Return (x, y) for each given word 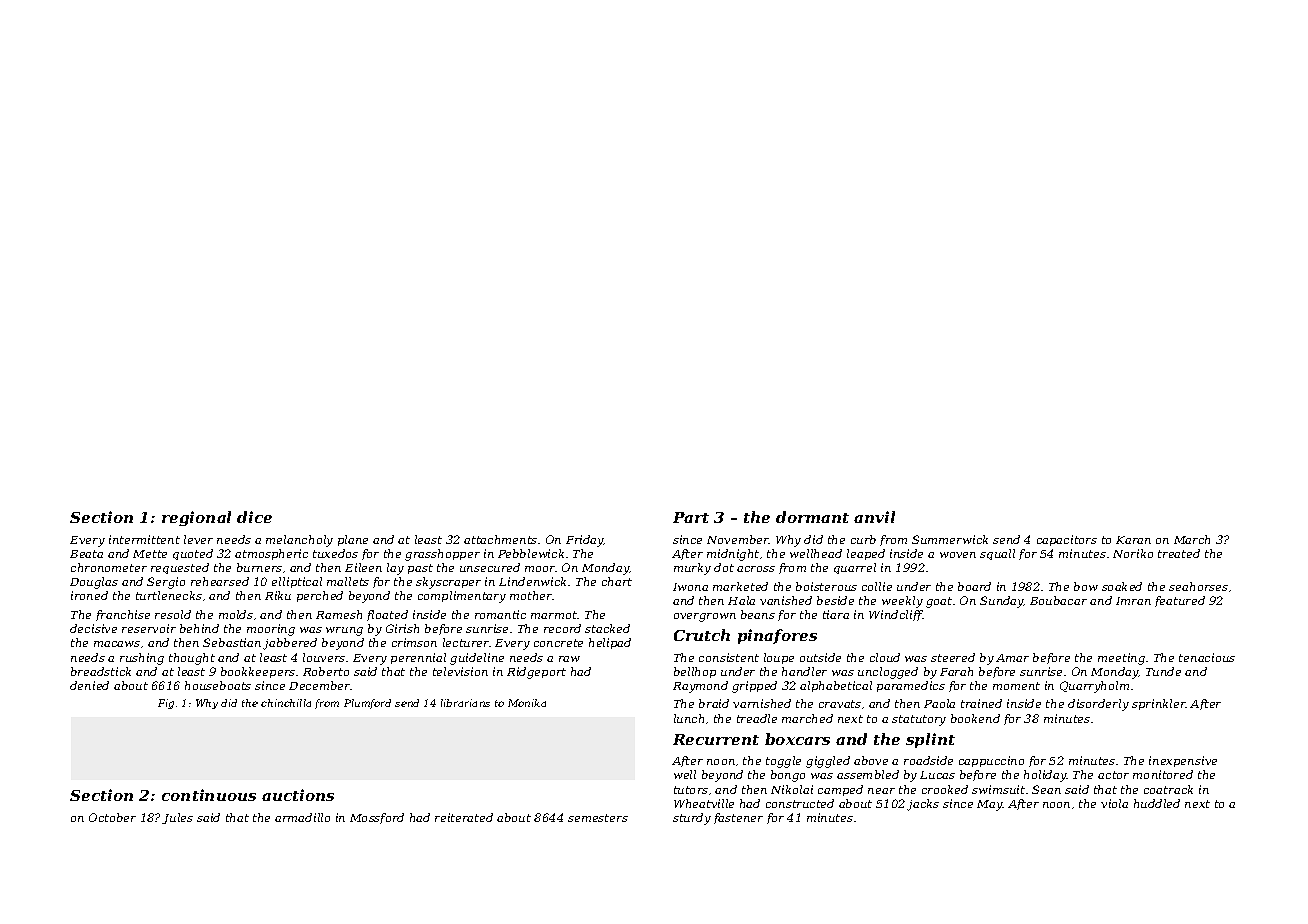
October (112, 817)
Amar (1012, 658)
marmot (554, 615)
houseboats (218, 685)
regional (196, 518)
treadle (757, 718)
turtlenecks (169, 595)
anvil (874, 517)
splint (930, 740)
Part (691, 517)
